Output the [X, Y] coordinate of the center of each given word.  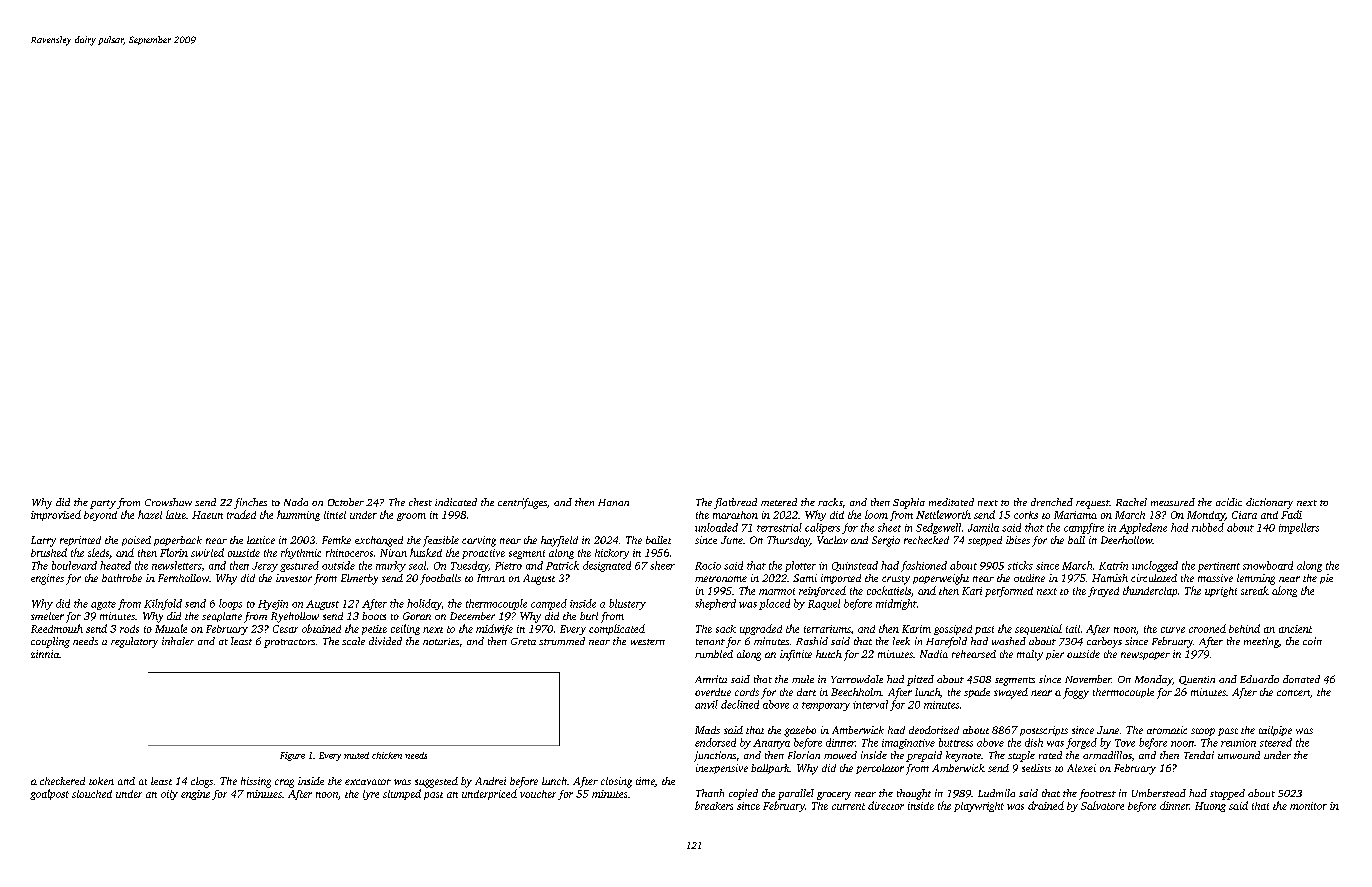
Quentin [1197, 680]
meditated [951, 502]
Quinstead [855, 566]
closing [616, 782]
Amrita [711, 679]
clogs [202, 782]
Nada [296, 502]
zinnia [45, 654]
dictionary [1269, 503]
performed [1009, 592]
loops [230, 604]
